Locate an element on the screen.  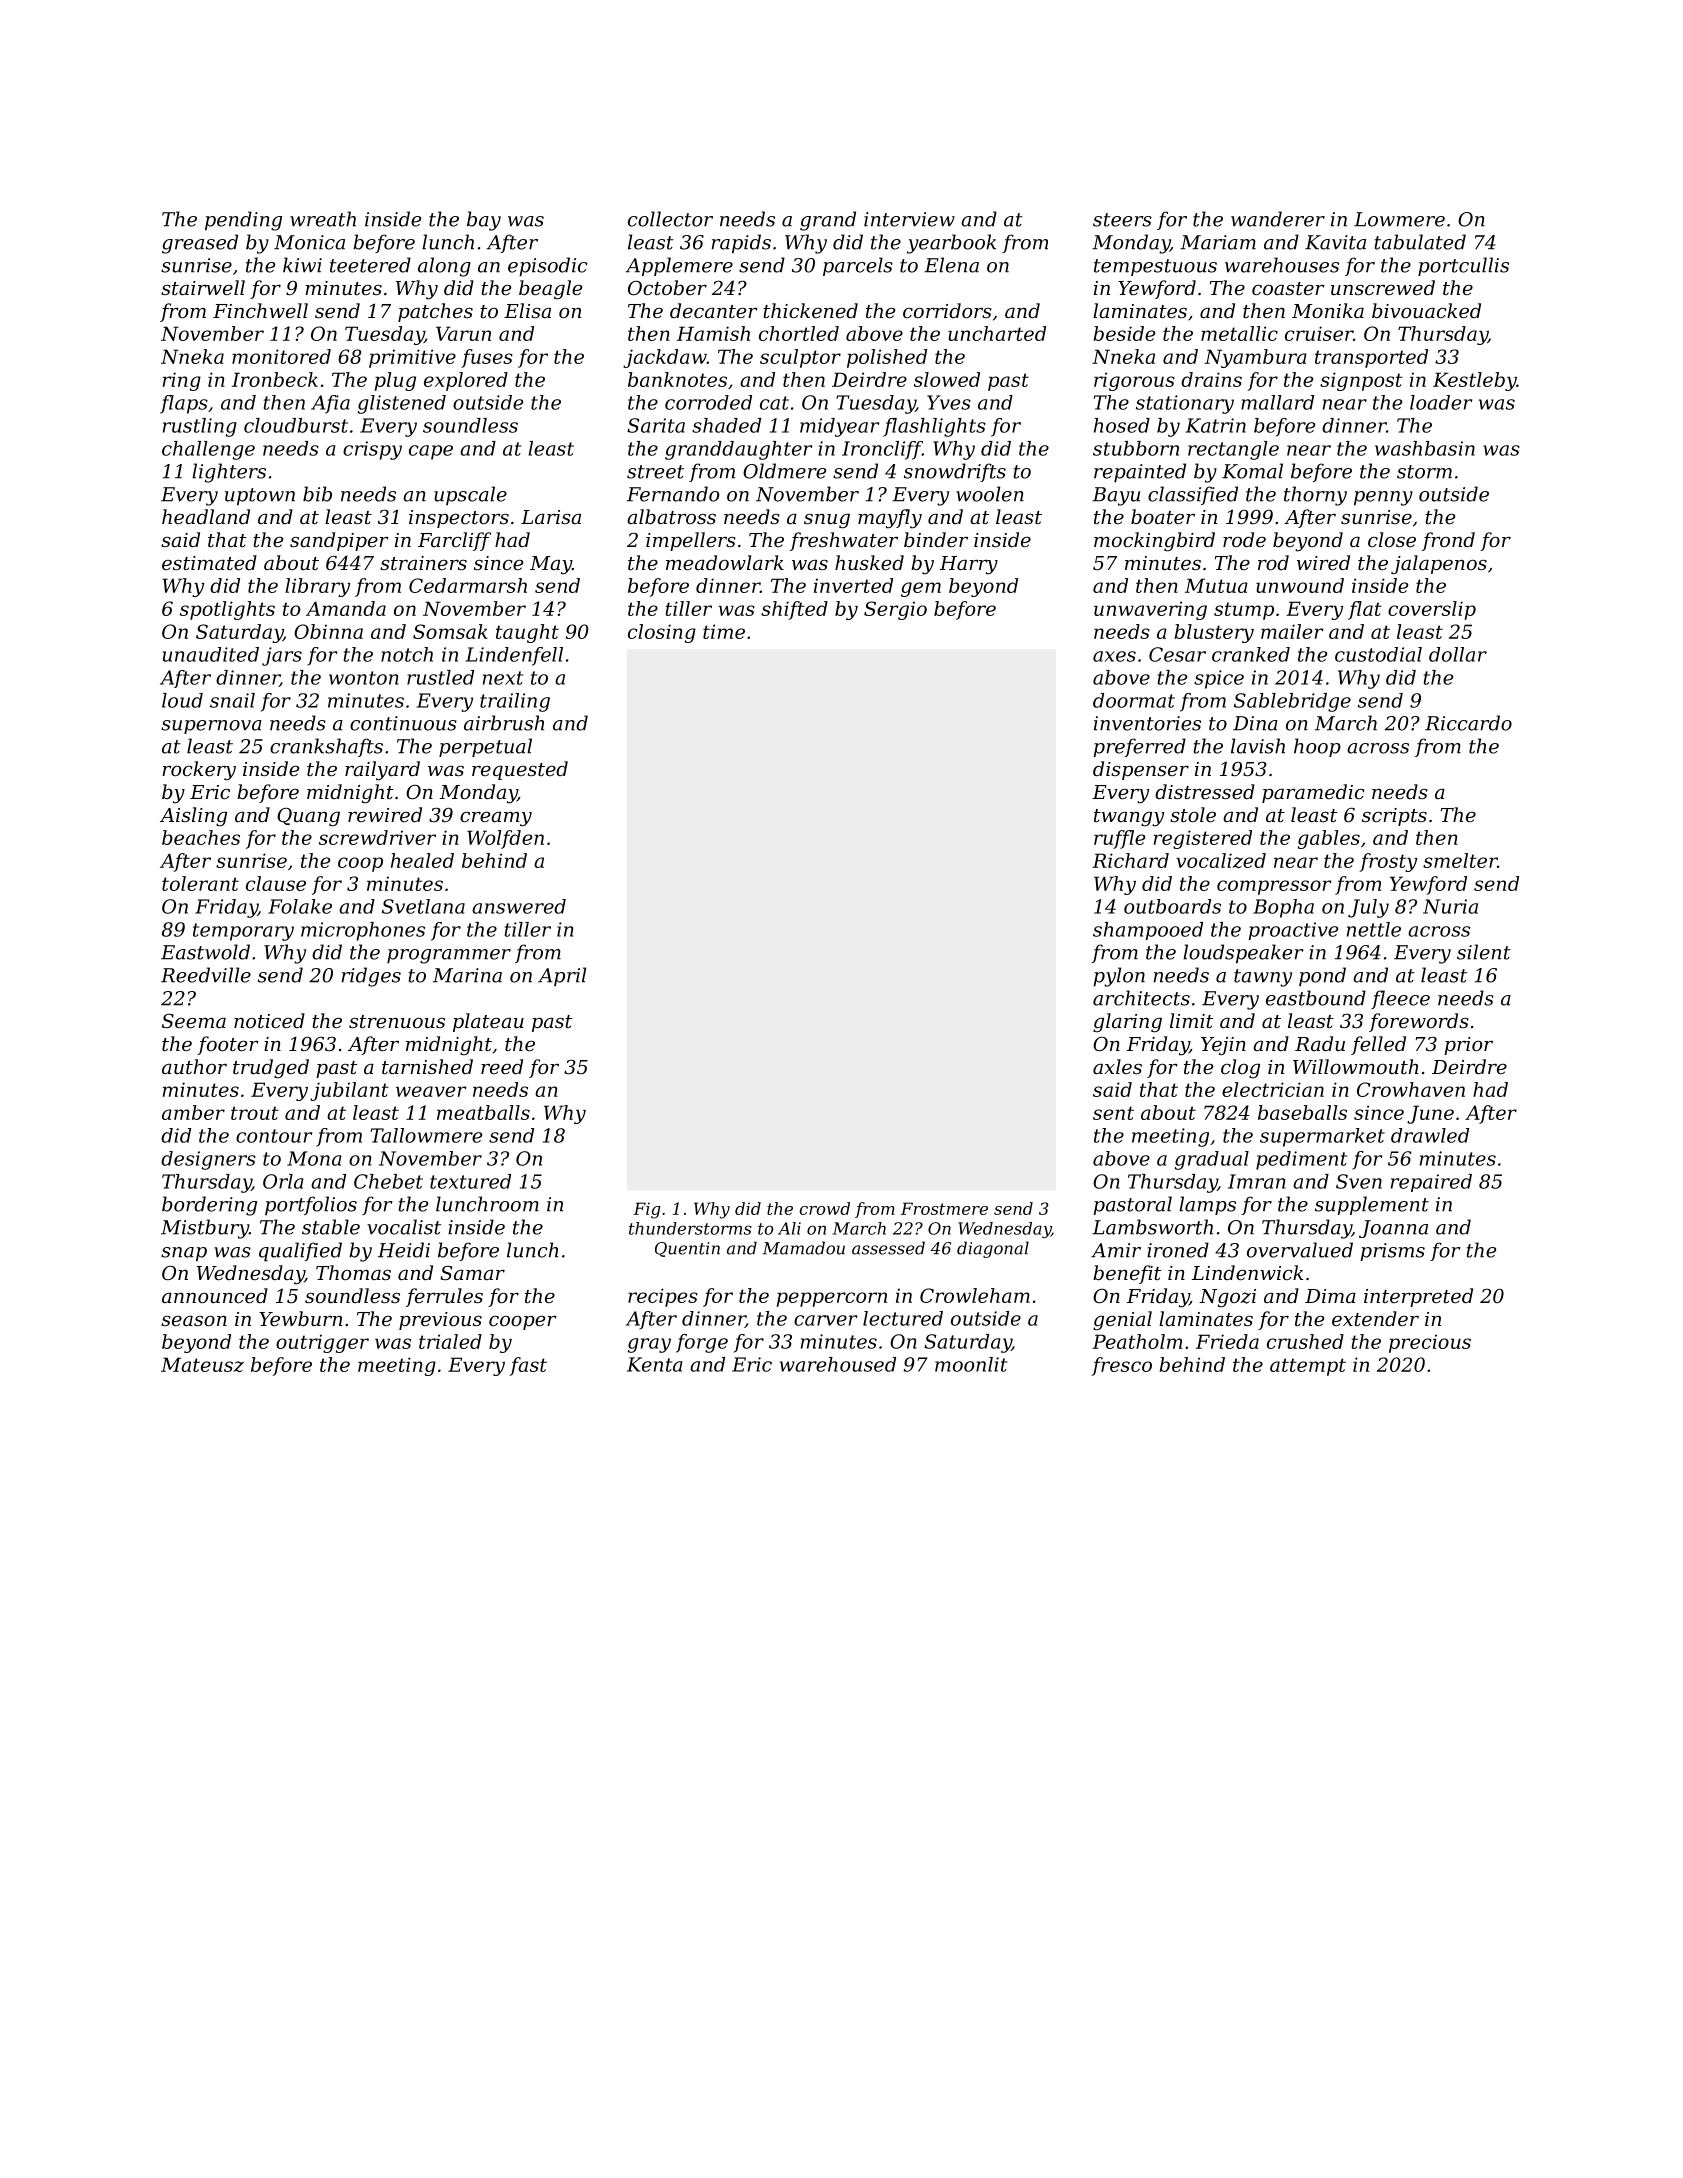
doormat is located at coordinates (1134, 700).
